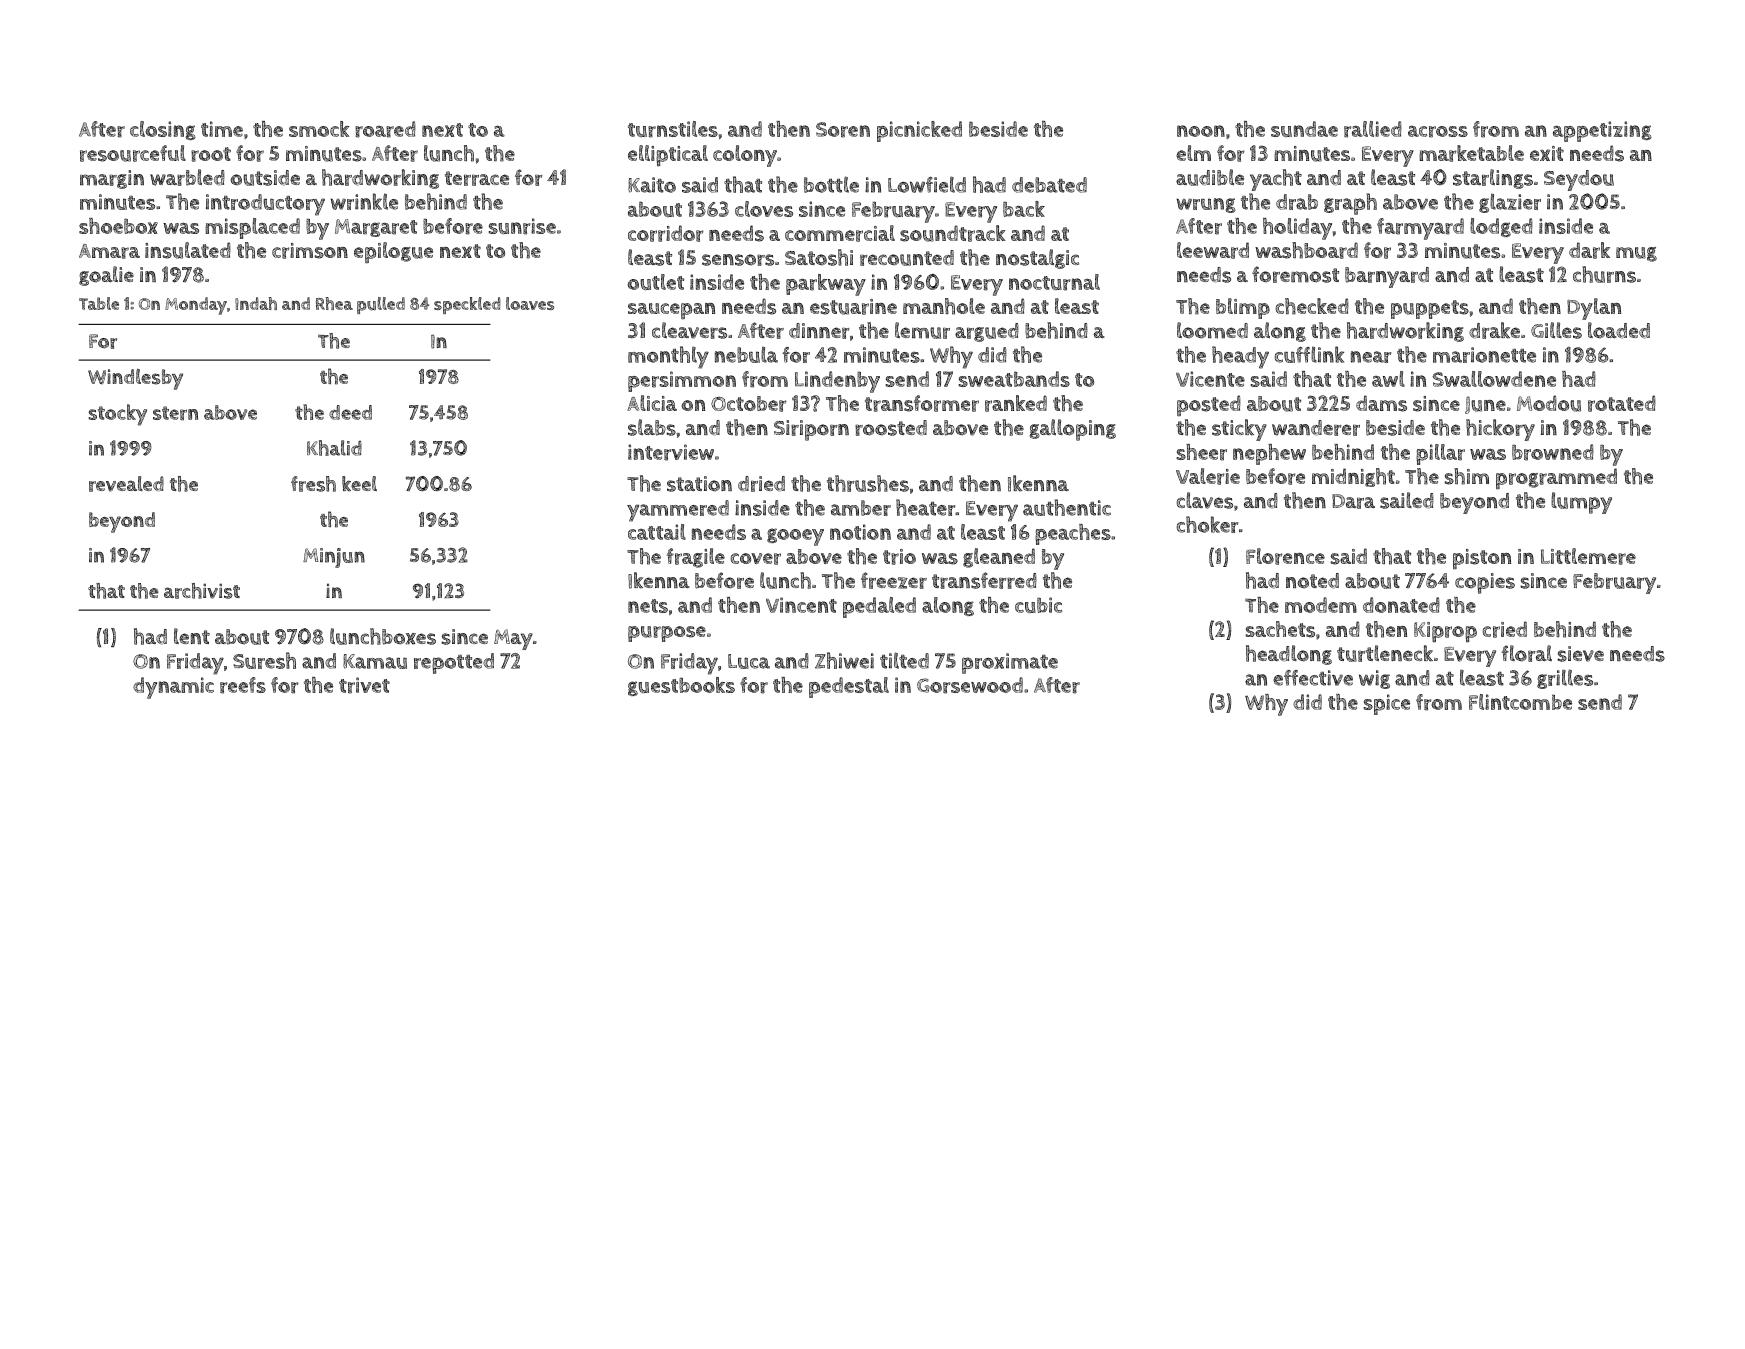 The image size is (1745, 1349). I want to click on nebula, so click(746, 354).
